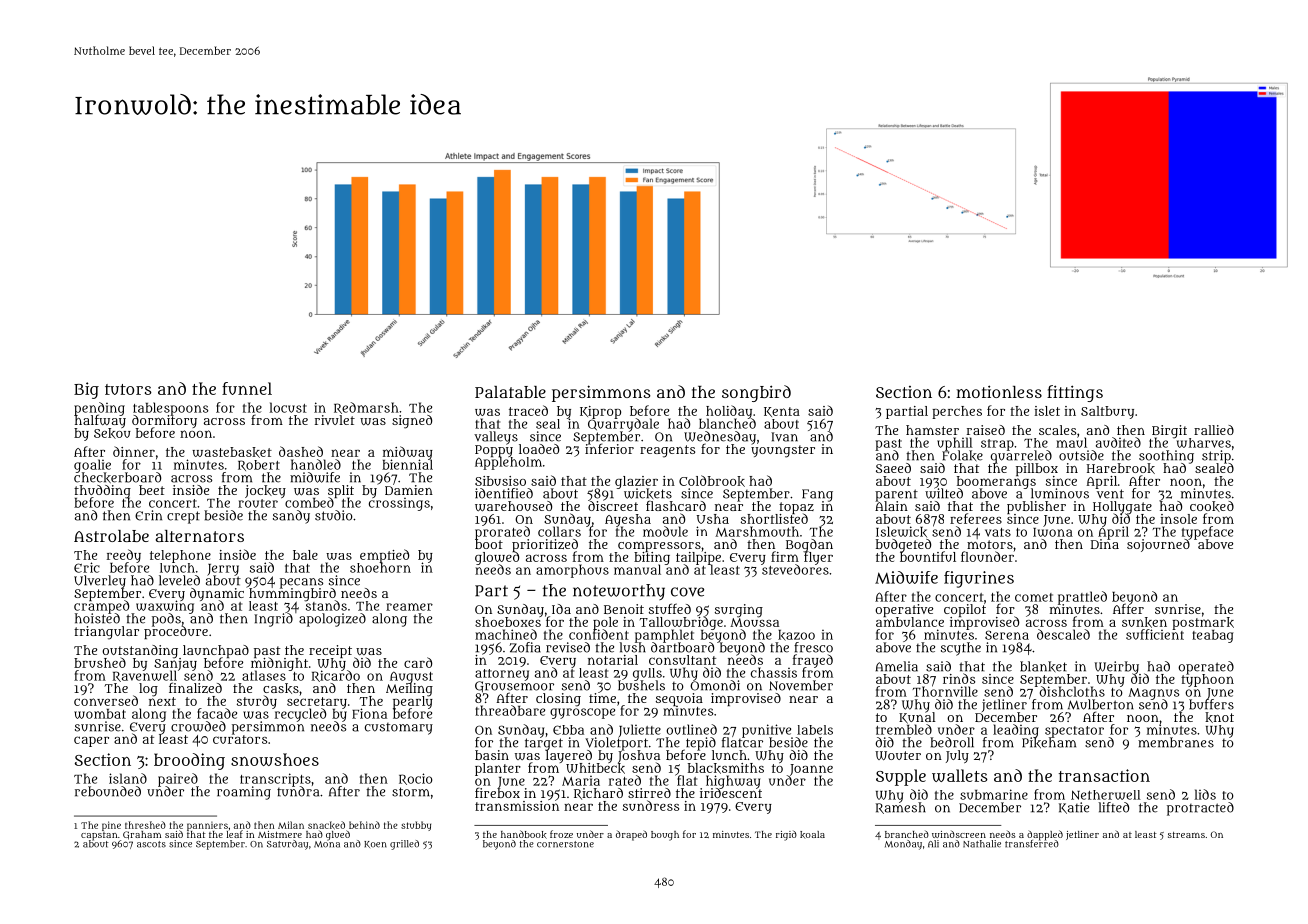 Image resolution: width=1308 pixels, height=924 pixels. Describe the element at coordinates (91, 741) in the screenshot. I see `caper` at that location.
